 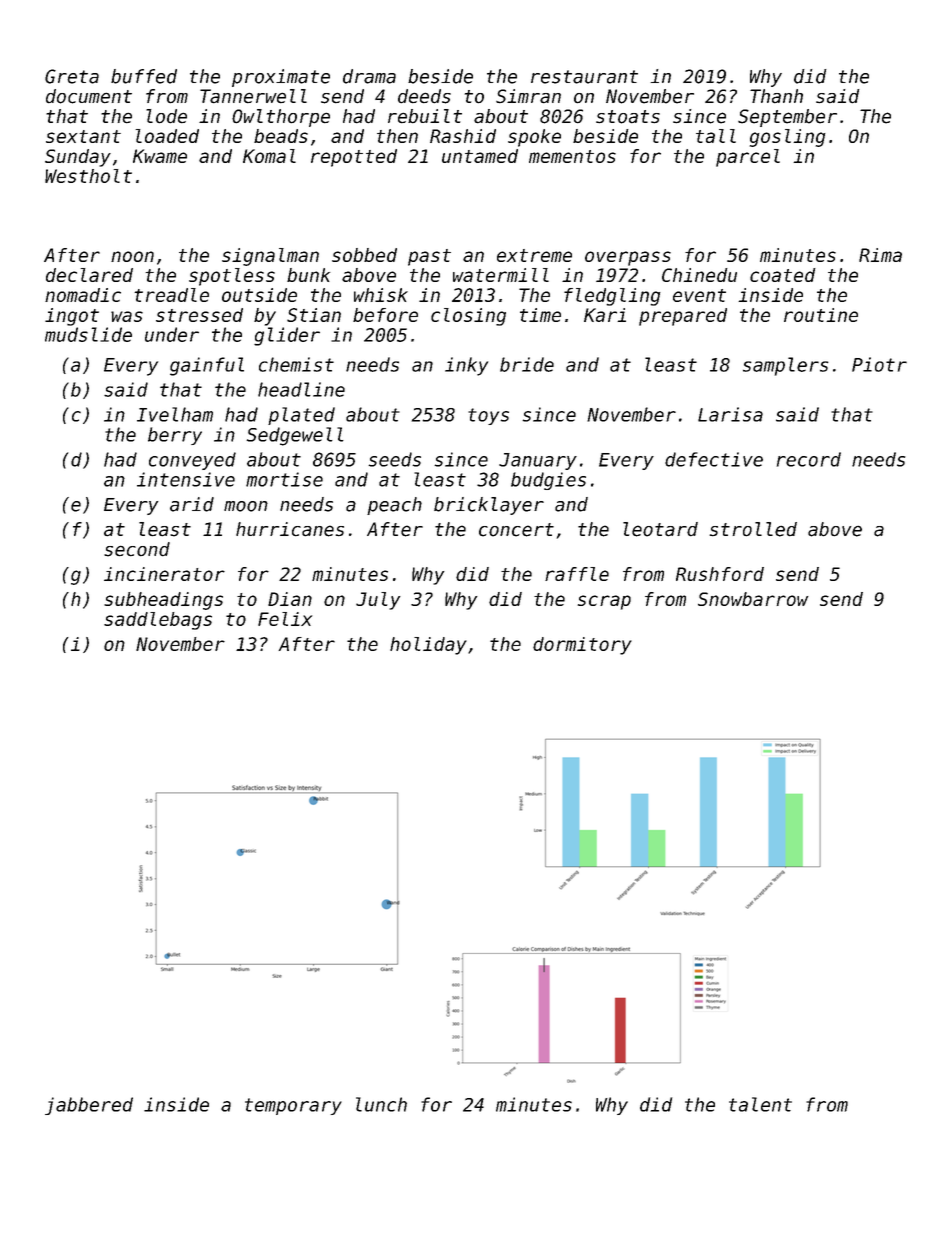 What do you see at coordinates (293, 1106) in the document?
I see `temporary` at bounding box center [293, 1106].
